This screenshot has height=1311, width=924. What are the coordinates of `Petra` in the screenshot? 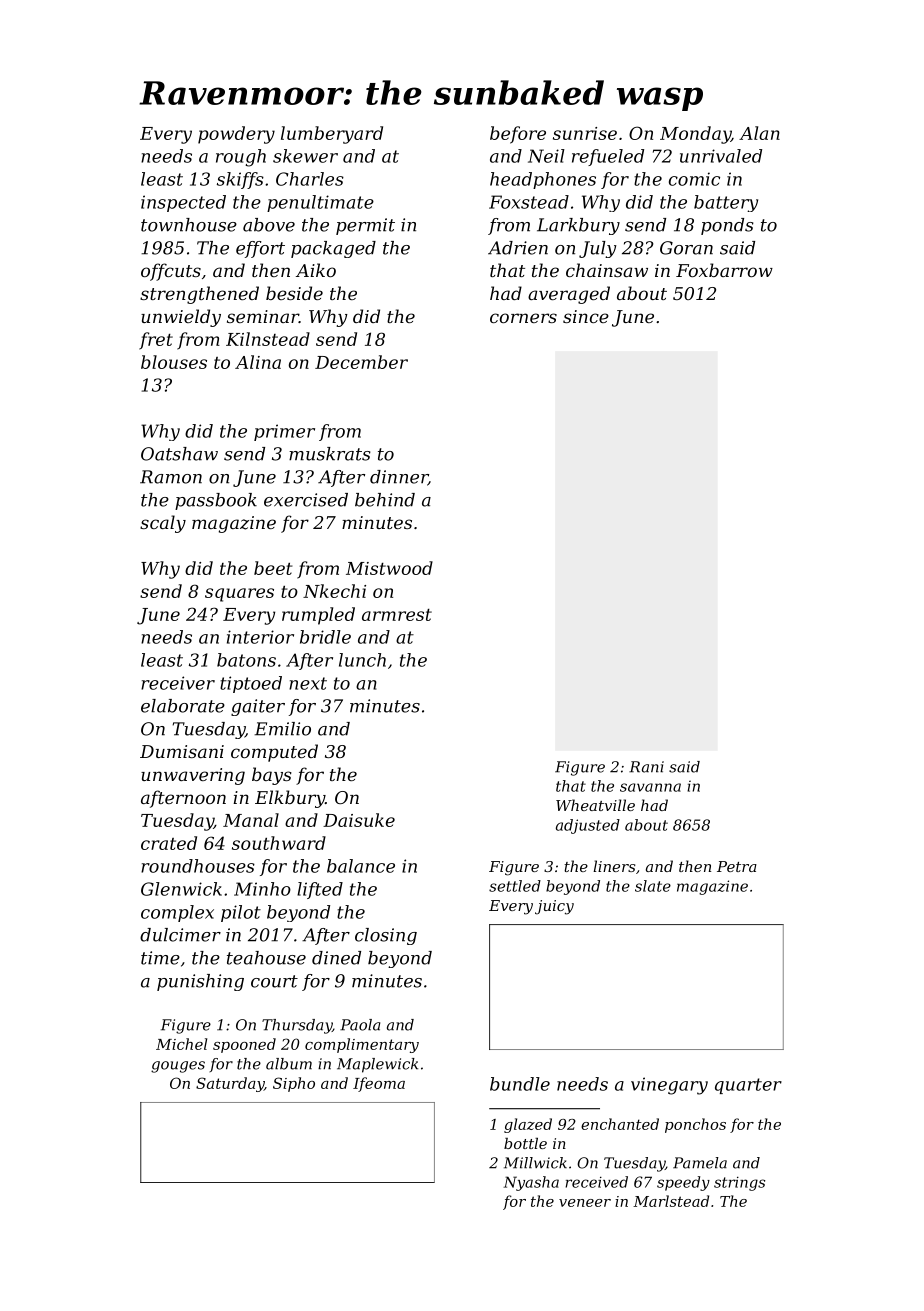 It's located at (737, 866).
